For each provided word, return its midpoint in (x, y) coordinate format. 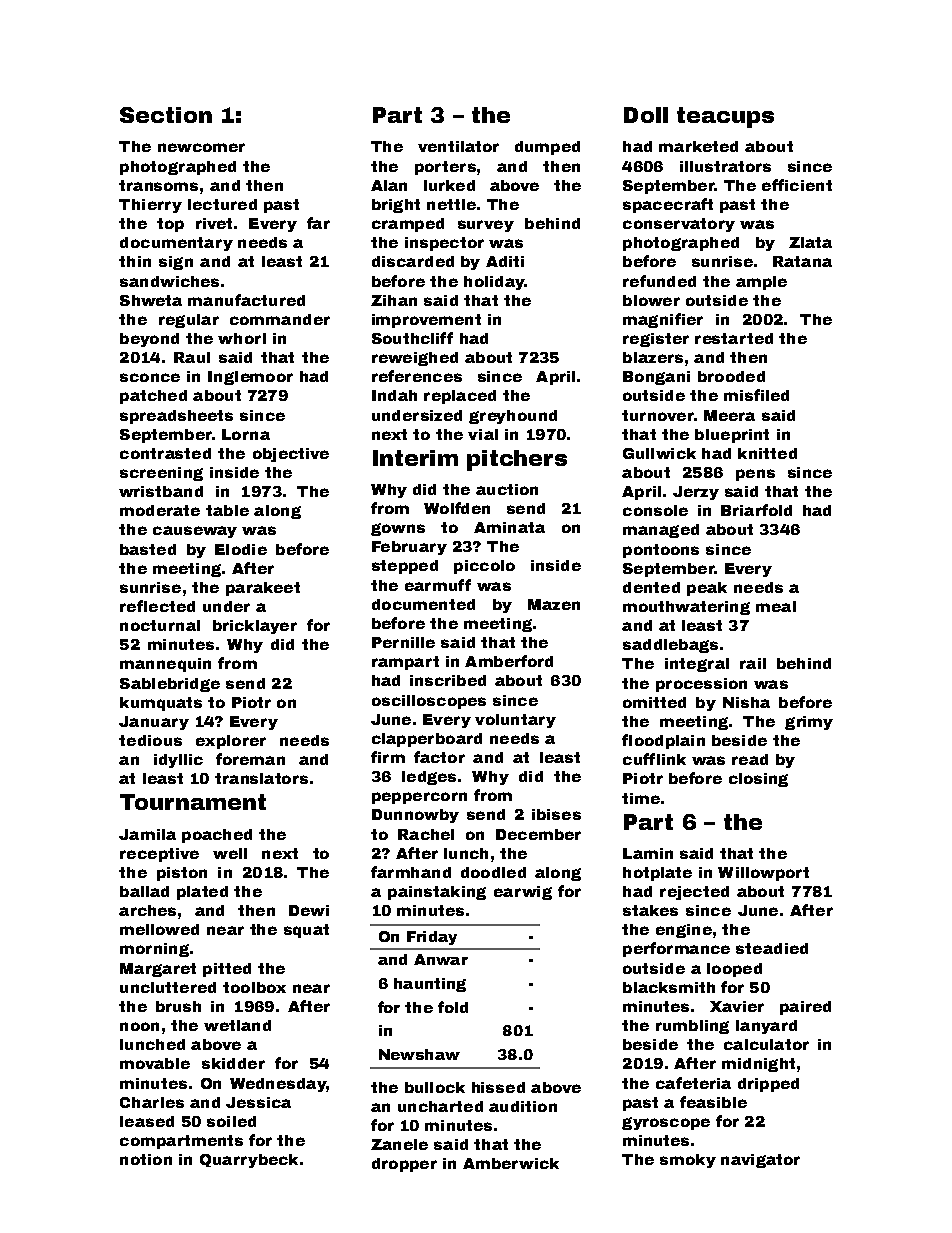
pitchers (517, 460)
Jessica (258, 1102)
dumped (547, 148)
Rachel (426, 834)
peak (707, 589)
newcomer (201, 147)
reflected (157, 606)
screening (161, 474)
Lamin (648, 853)
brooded (731, 376)
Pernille (403, 642)
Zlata (810, 242)
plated (202, 893)
